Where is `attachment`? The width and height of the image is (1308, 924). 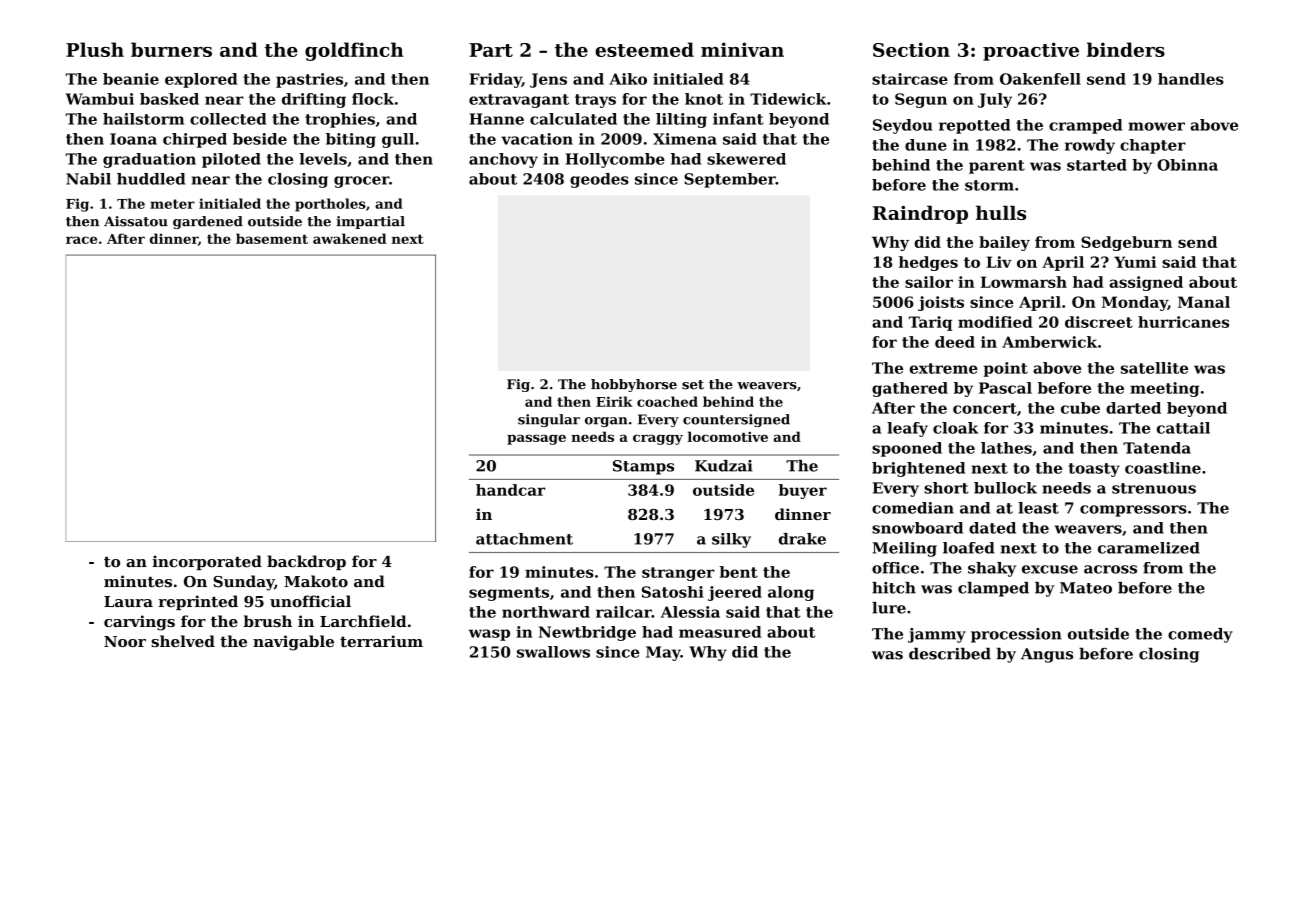 attachment is located at coordinates (524, 539).
